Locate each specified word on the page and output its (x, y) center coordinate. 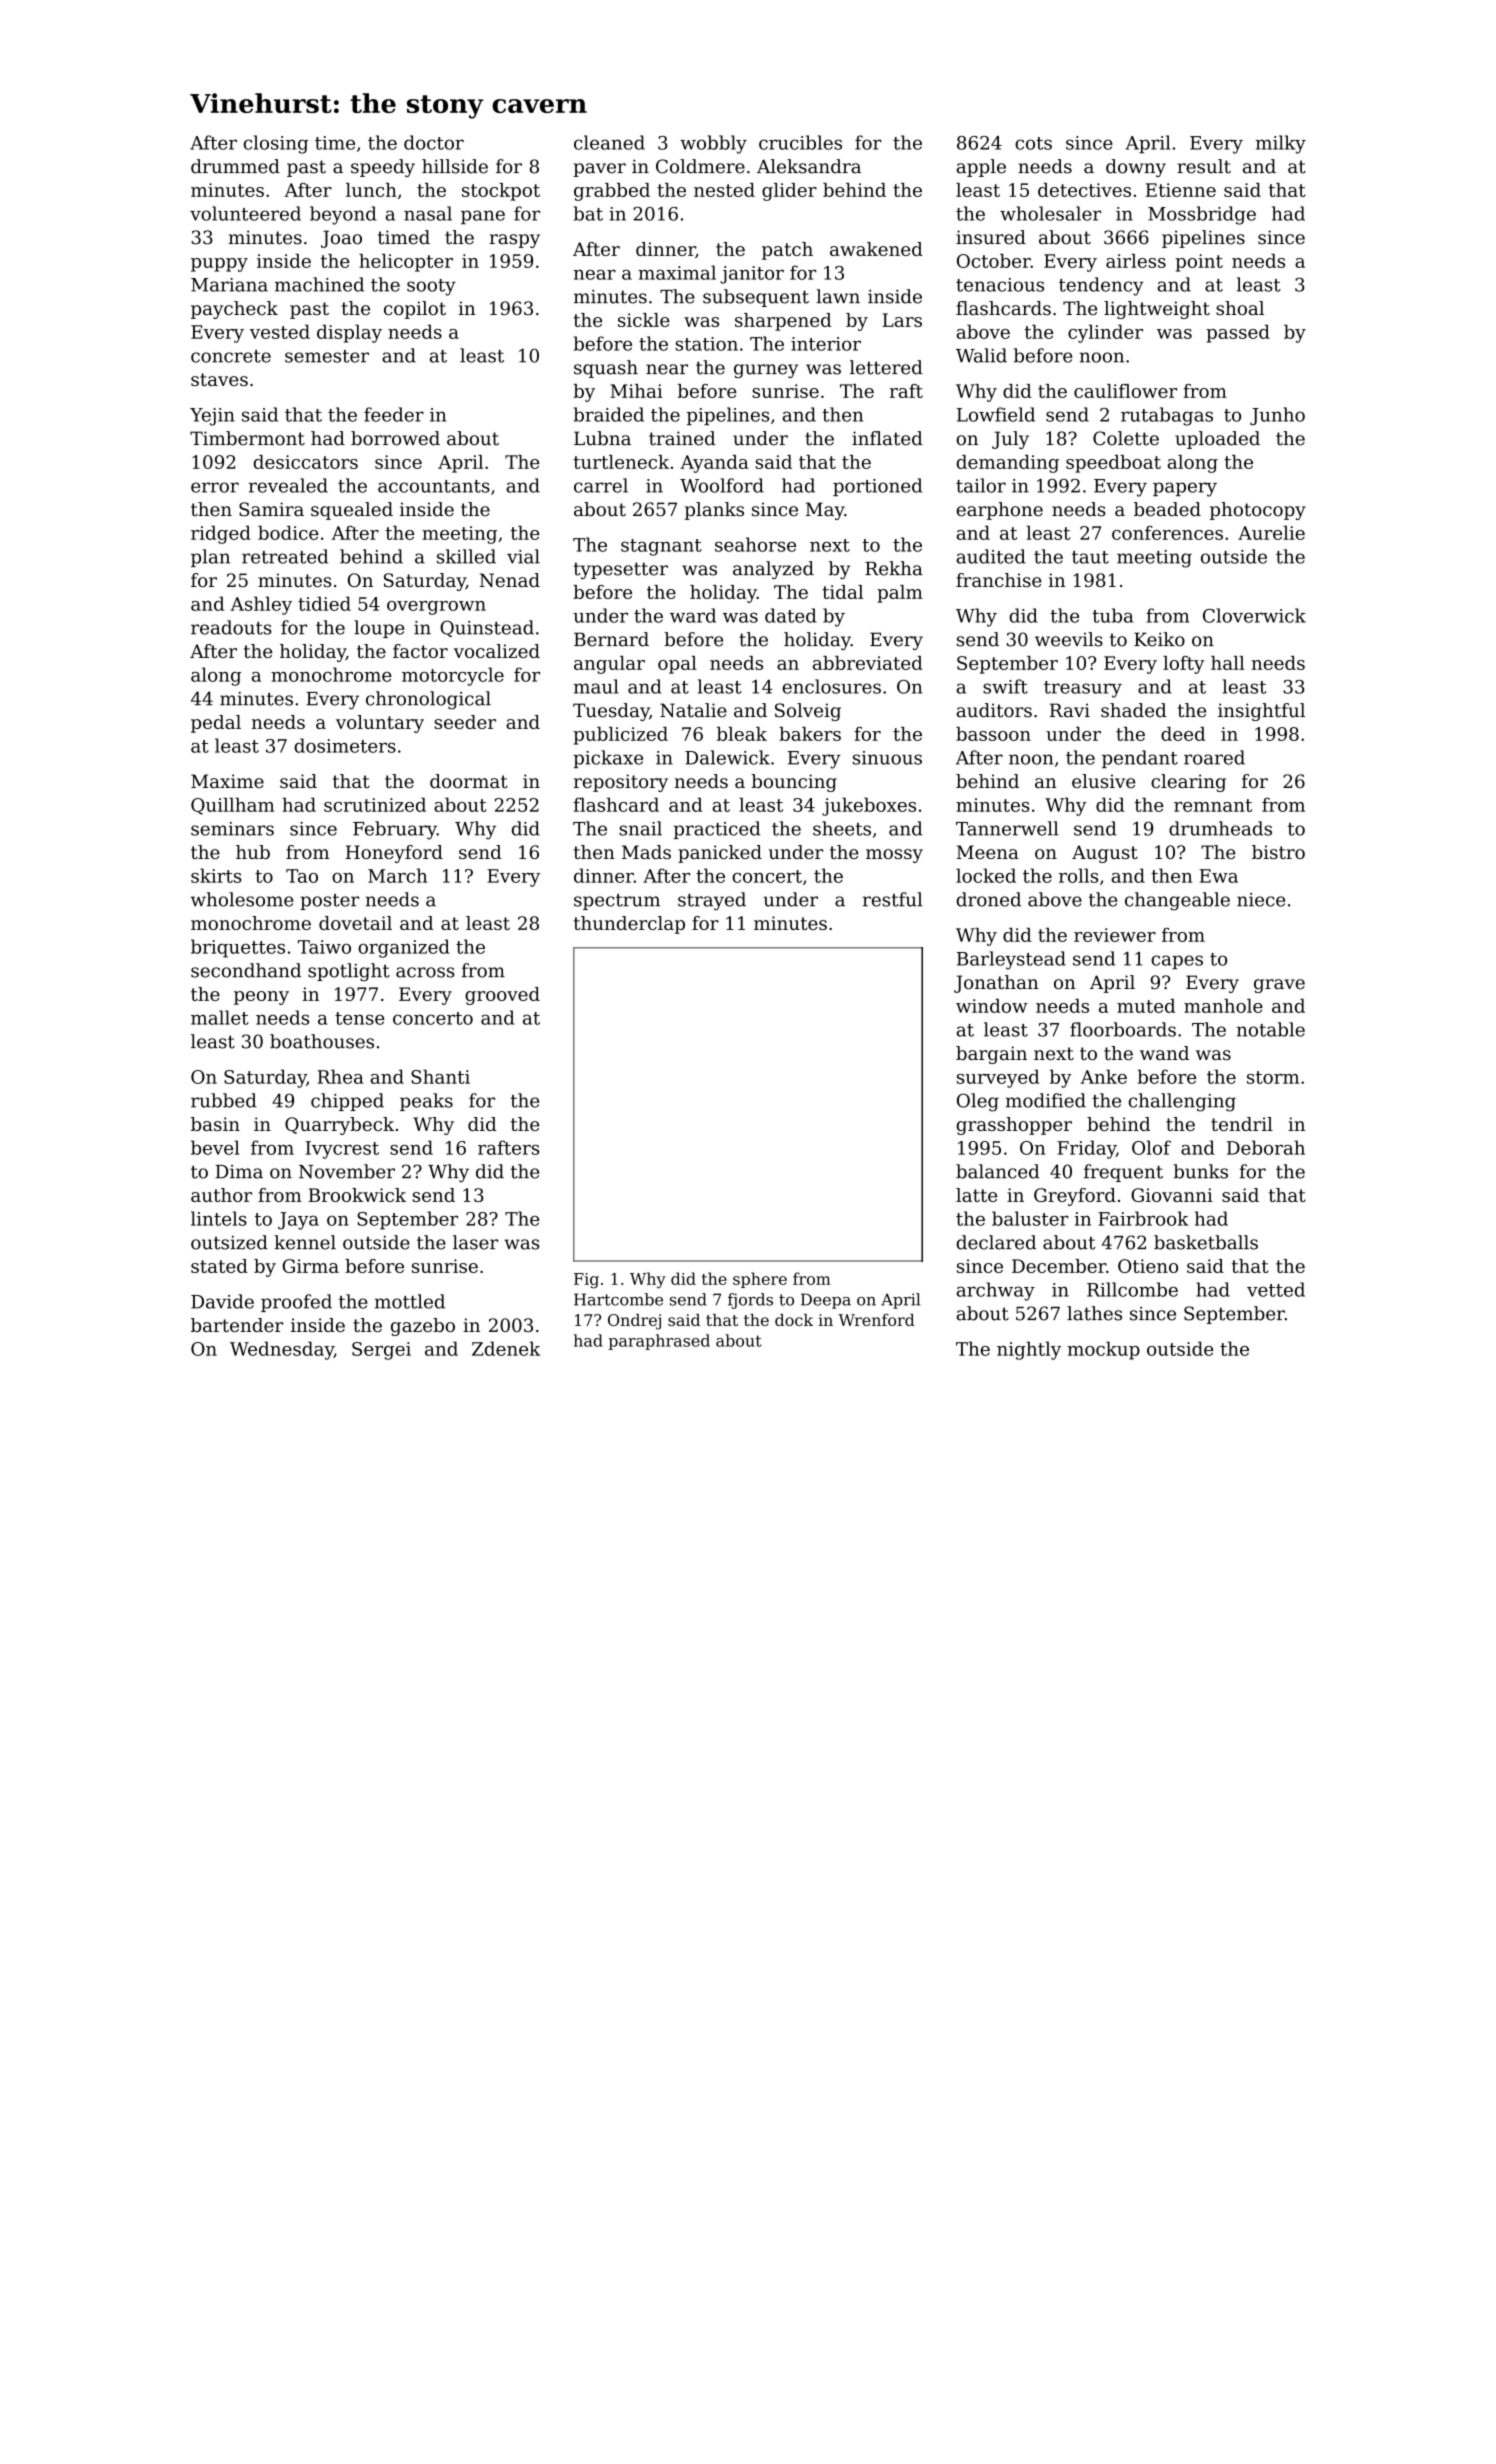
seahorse (755, 544)
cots (1033, 143)
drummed (235, 166)
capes (1177, 962)
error (215, 487)
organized (404, 948)
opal (677, 665)
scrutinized (375, 804)
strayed (712, 901)
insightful (1261, 712)
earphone (999, 511)
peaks (426, 1102)
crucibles (800, 142)
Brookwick (357, 1195)
